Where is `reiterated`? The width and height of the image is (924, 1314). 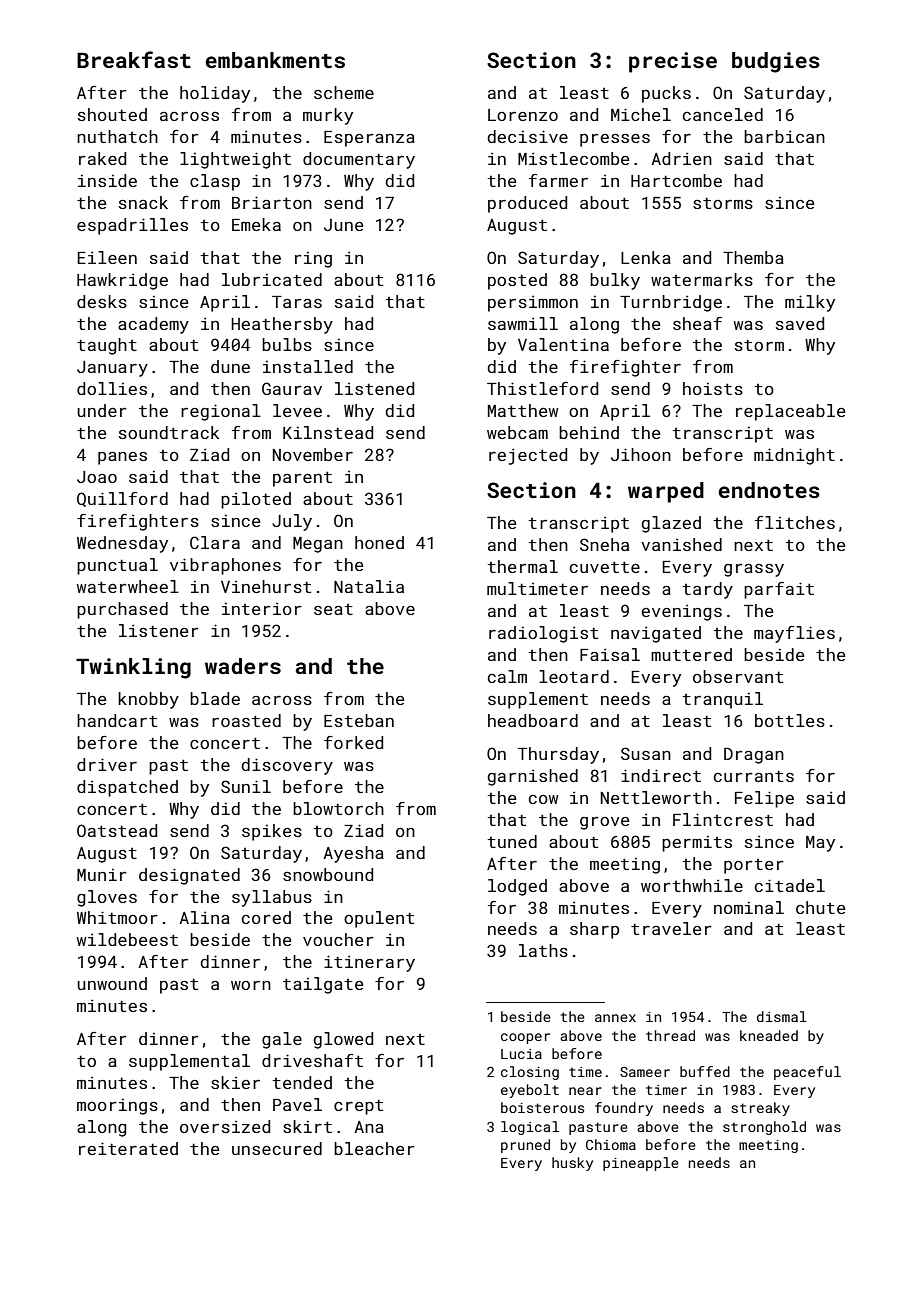 reiterated is located at coordinates (128, 1148).
